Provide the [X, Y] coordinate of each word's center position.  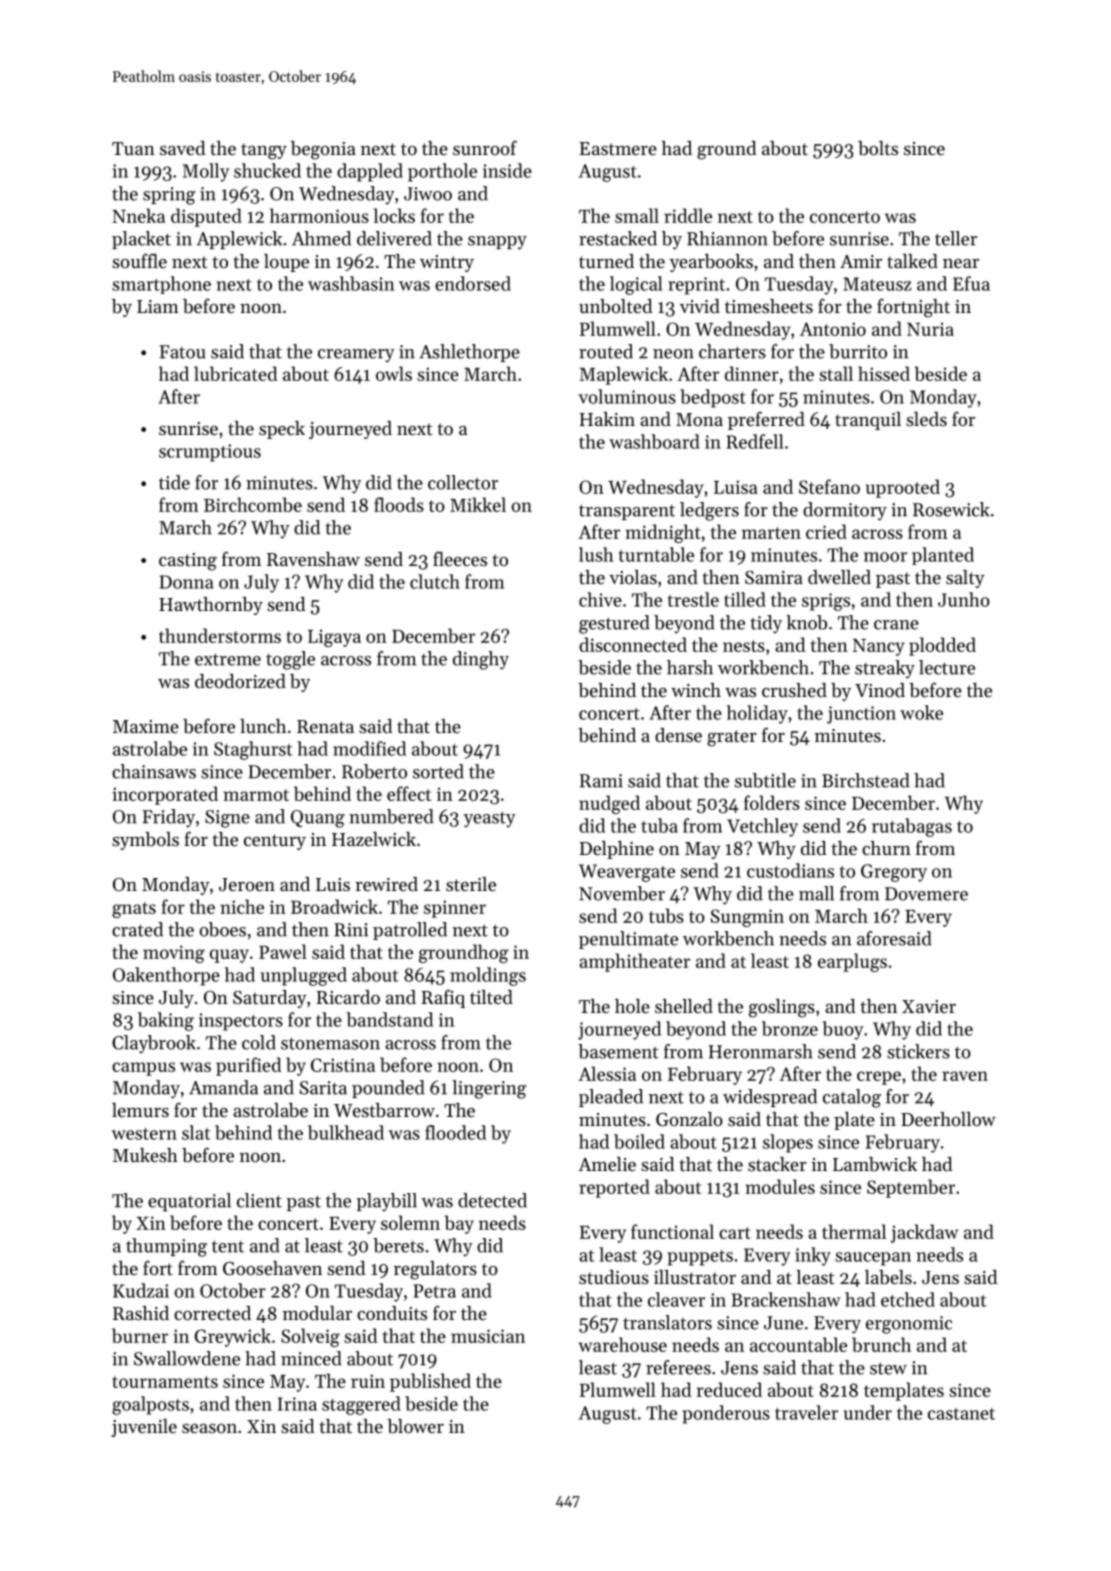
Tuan [133, 148]
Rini [351, 930]
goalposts [150, 1405]
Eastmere [618, 148]
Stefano [829, 486]
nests [744, 646]
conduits [392, 1313]
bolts [878, 148]
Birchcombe [253, 504]
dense [678, 735]
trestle [693, 599]
